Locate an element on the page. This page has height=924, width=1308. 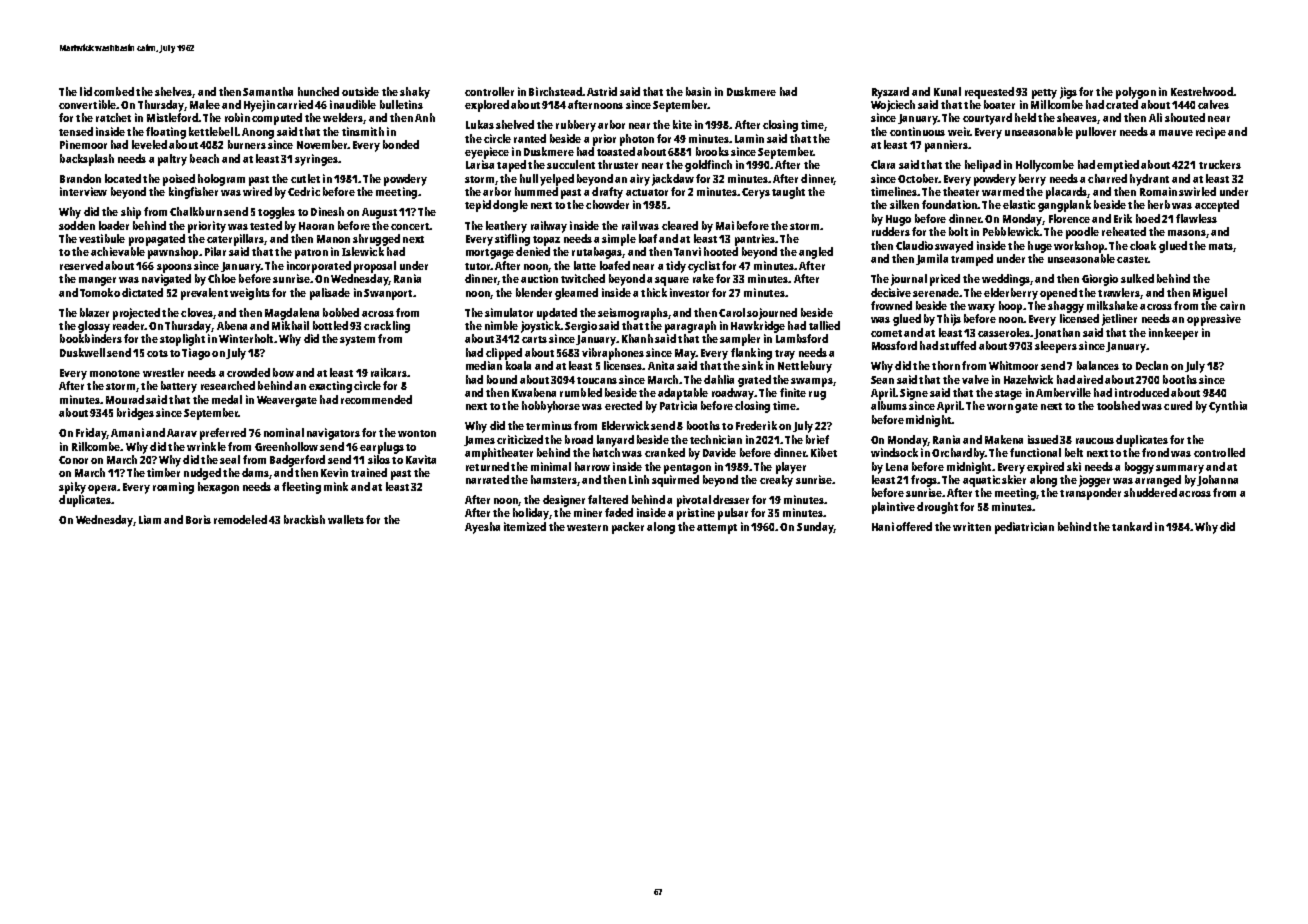
seal is located at coordinates (230, 459).
